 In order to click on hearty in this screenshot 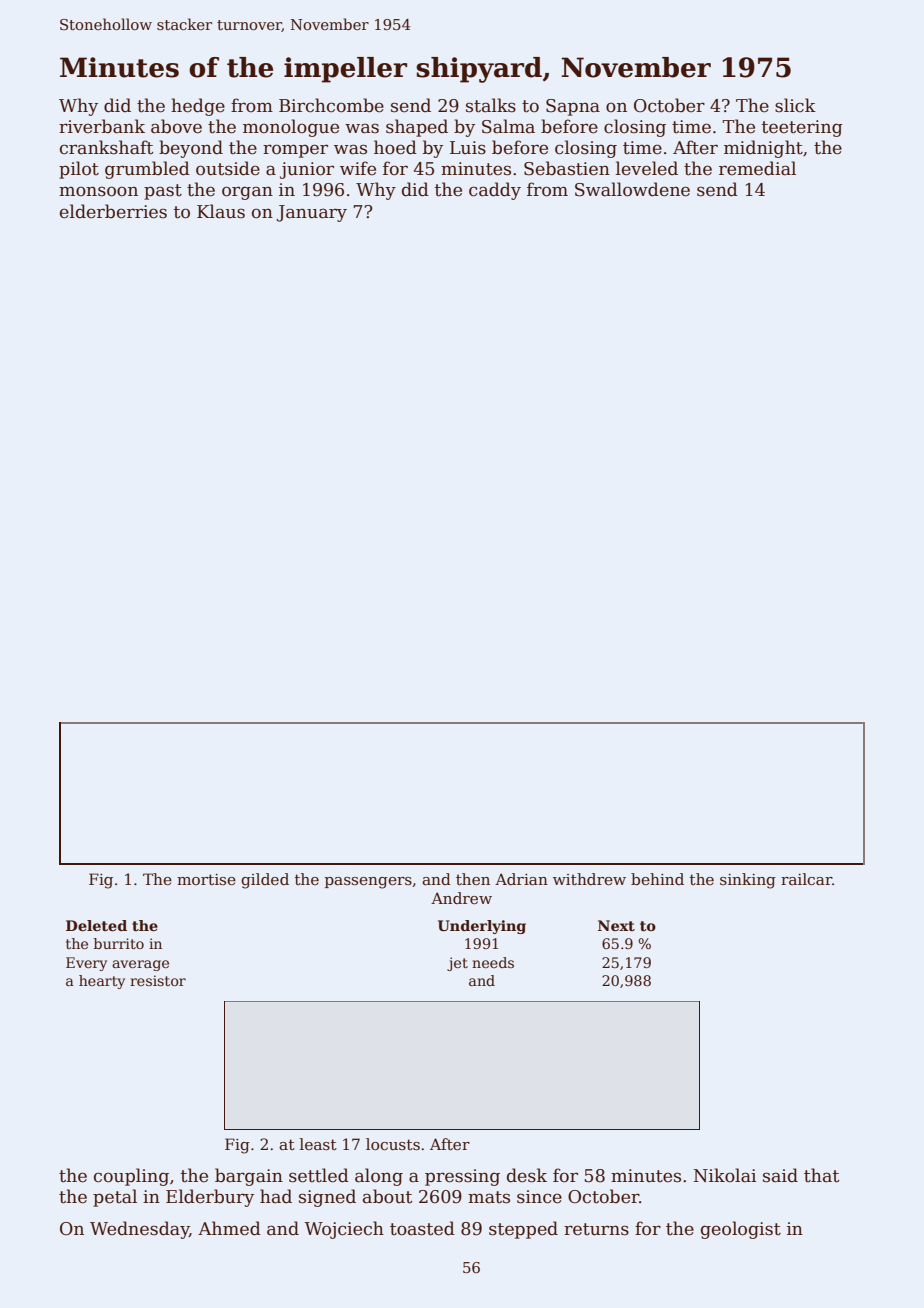, I will do `click(102, 982)`.
